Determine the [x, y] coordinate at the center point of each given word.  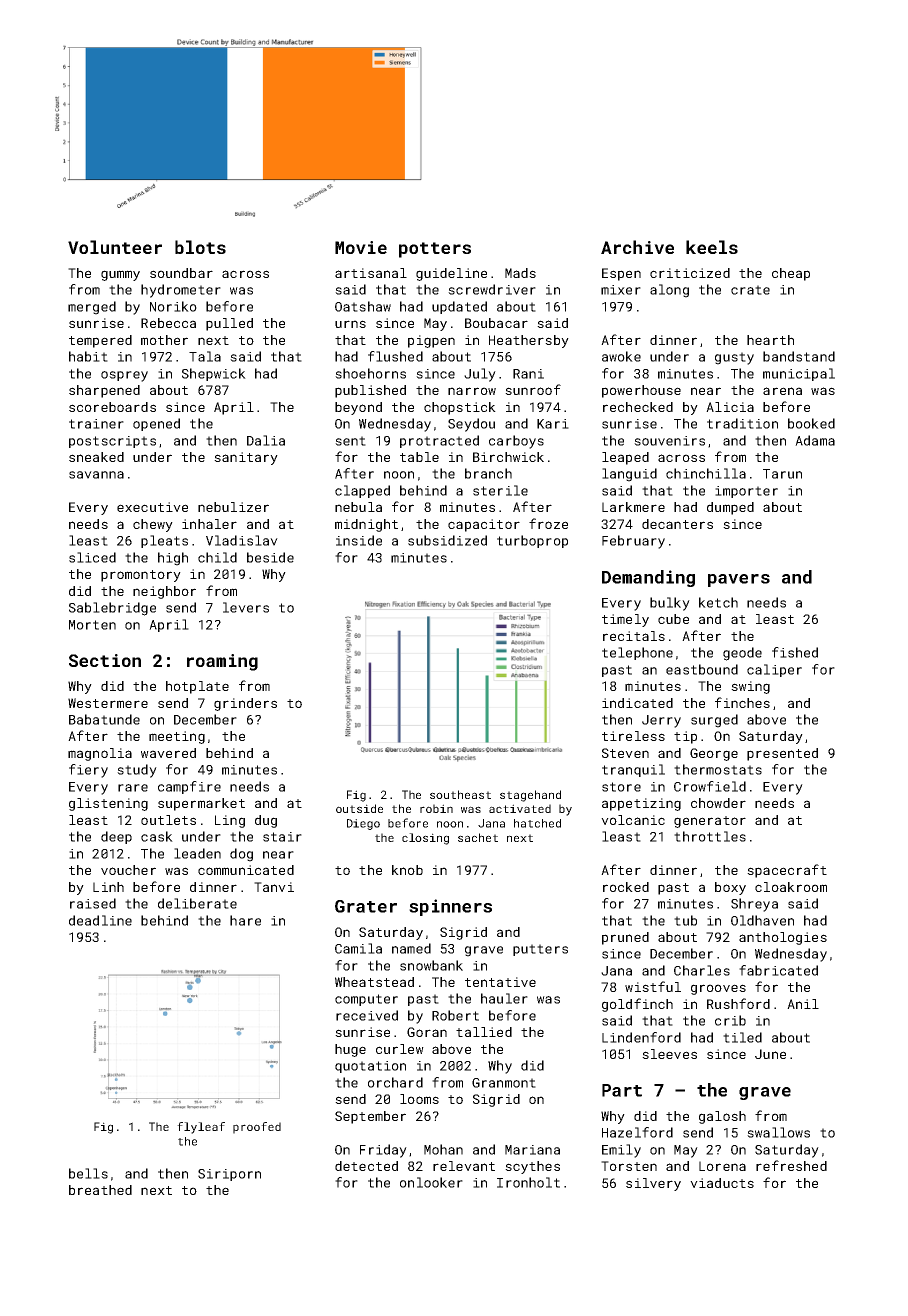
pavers [739, 580]
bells [88, 1173]
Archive [637, 247]
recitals [634, 636]
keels [712, 247]
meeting [177, 737]
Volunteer [115, 247]
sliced [92, 557]
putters [540, 950]
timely [625, 620]
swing [750, 687]
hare [245, 920]
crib [730, 1020]
